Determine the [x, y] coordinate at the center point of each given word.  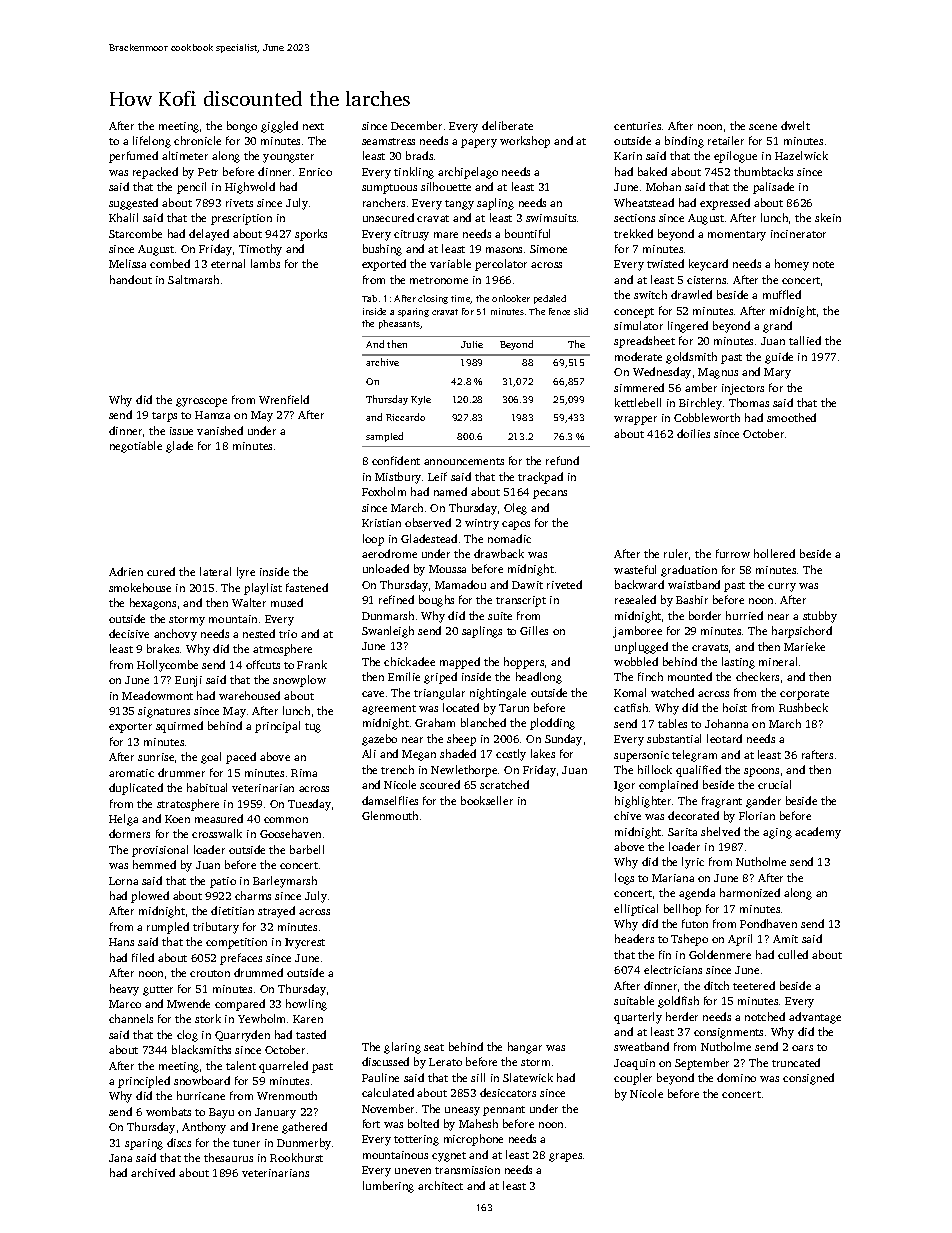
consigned [808, 1079]
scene [763, 127]
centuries [637, 126]
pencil [191, 188]
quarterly [638, 1018]
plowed [150, 897]
